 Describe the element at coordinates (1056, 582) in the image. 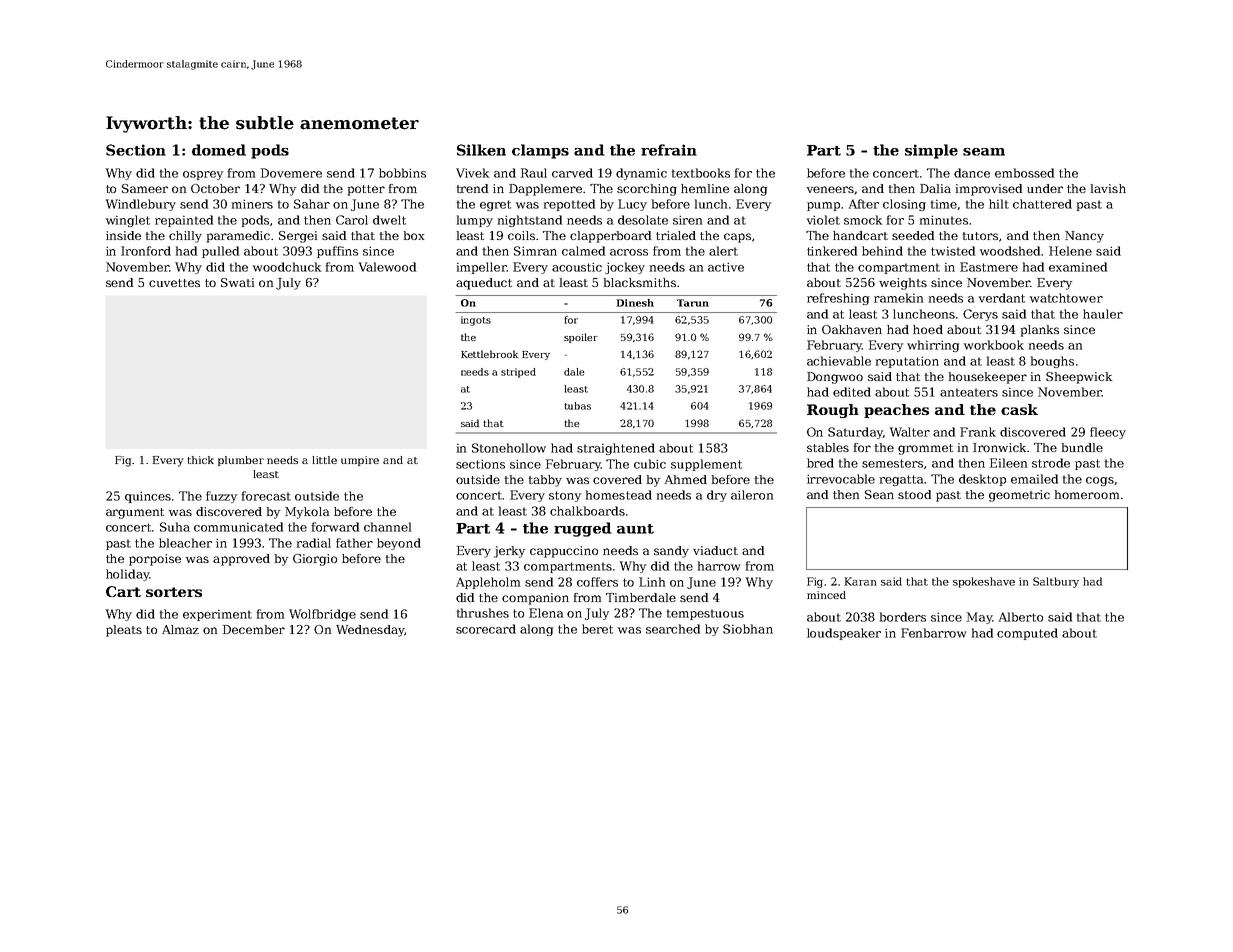

I see `Saltbury` at that location.
